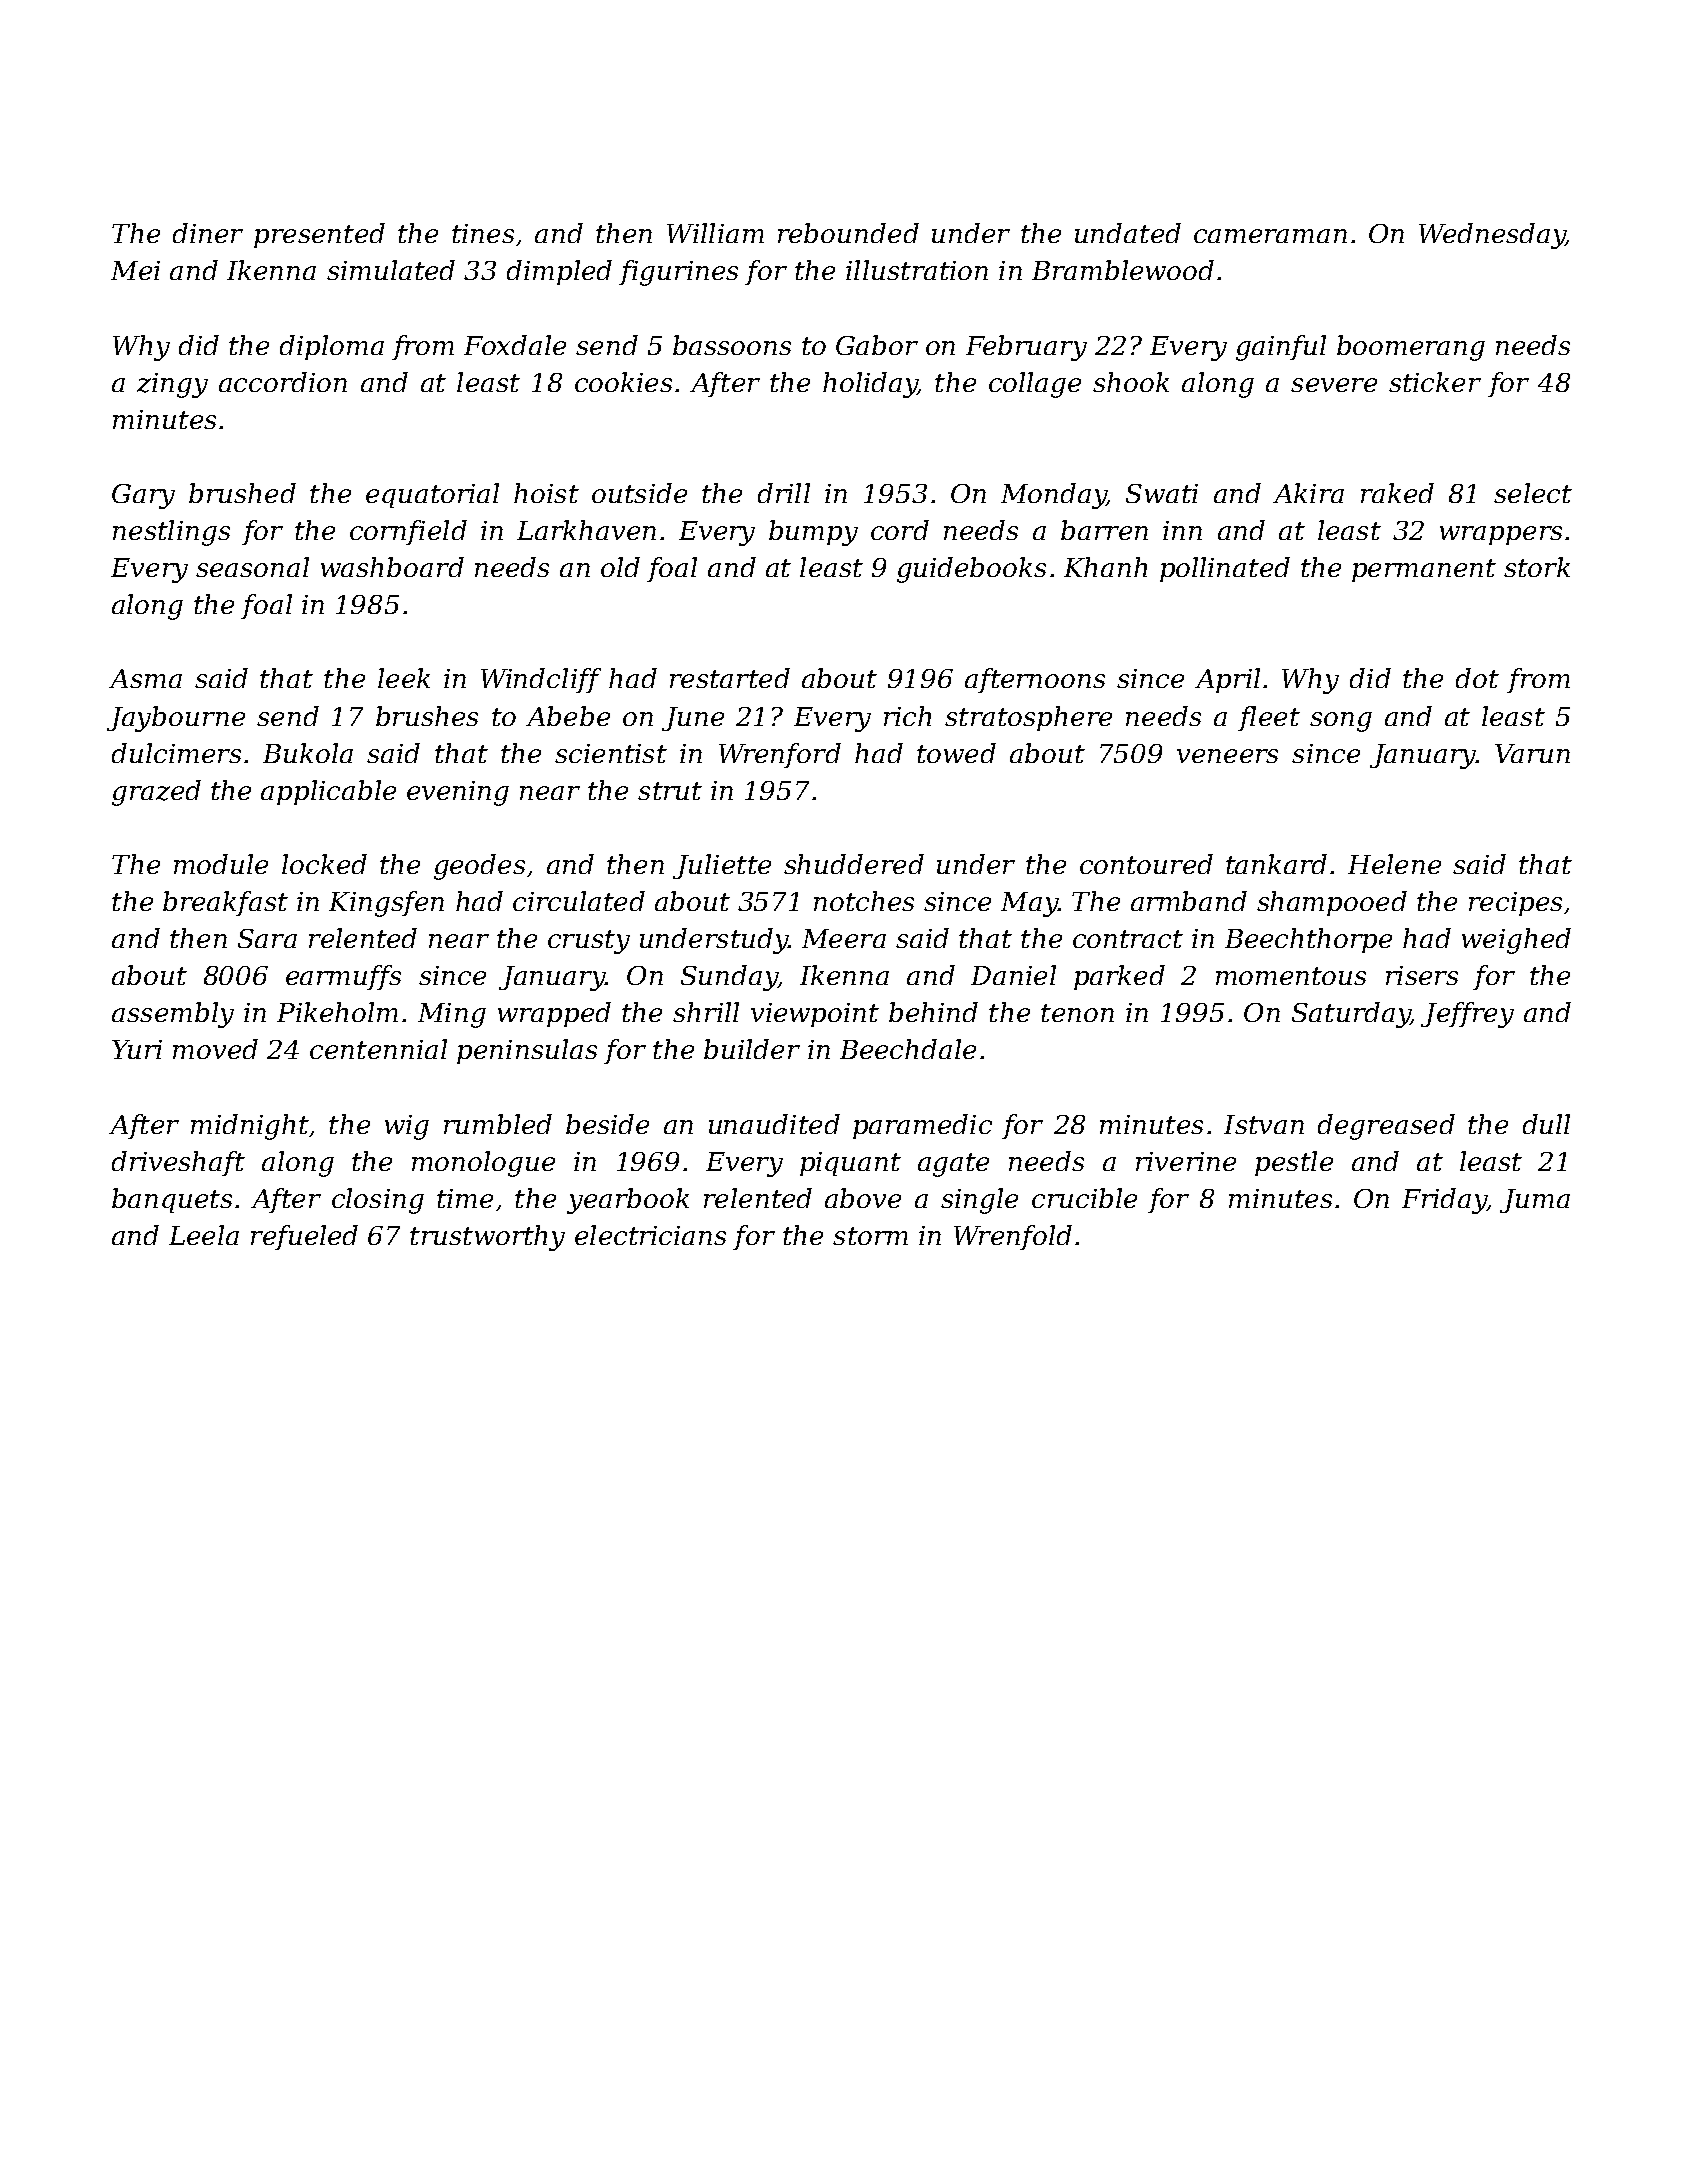  I want to click on Wednesday, so click(1492, 236).
